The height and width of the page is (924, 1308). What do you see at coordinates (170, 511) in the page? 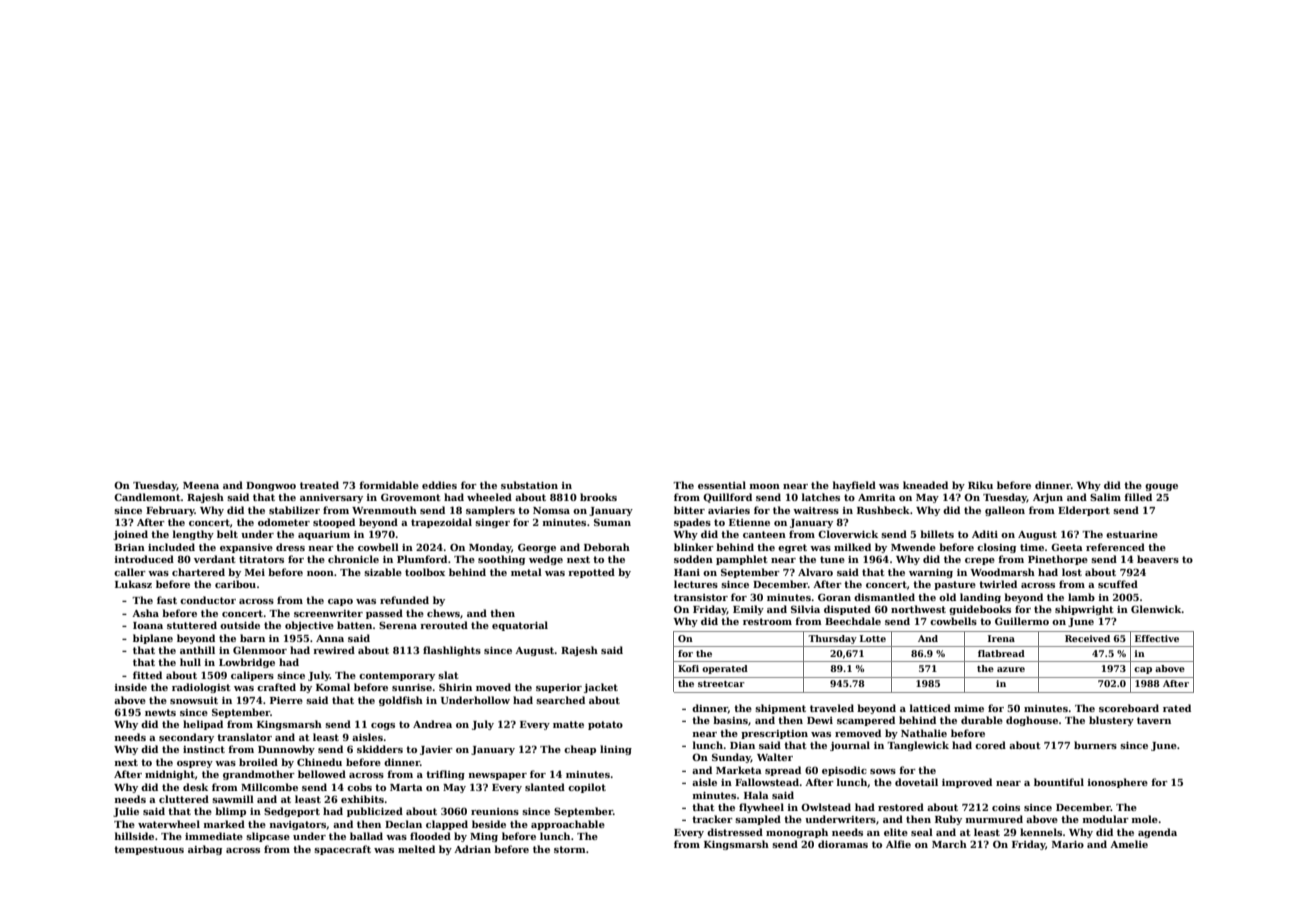
I see `February` at bounding box center [170, 511].
